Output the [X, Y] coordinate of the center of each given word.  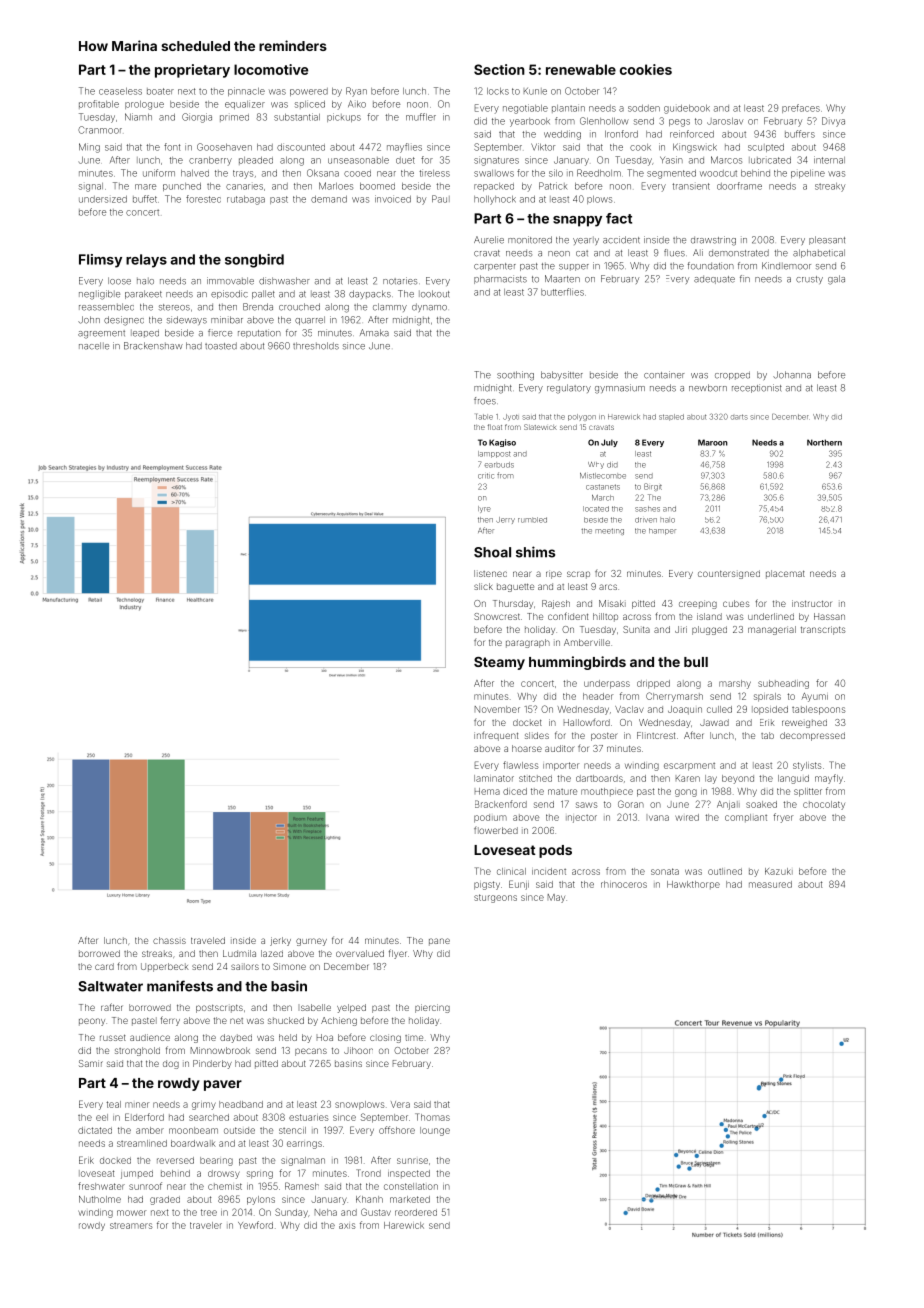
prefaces [801, 108]
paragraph [528, 643]
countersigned [729, 574]
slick [483, 586]
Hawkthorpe [693, 885]
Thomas [432, 1117]
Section [499, 69]
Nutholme [100, 1199]
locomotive [271, 69]
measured [770, 884]
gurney [311, 942]
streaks [157, 953]
